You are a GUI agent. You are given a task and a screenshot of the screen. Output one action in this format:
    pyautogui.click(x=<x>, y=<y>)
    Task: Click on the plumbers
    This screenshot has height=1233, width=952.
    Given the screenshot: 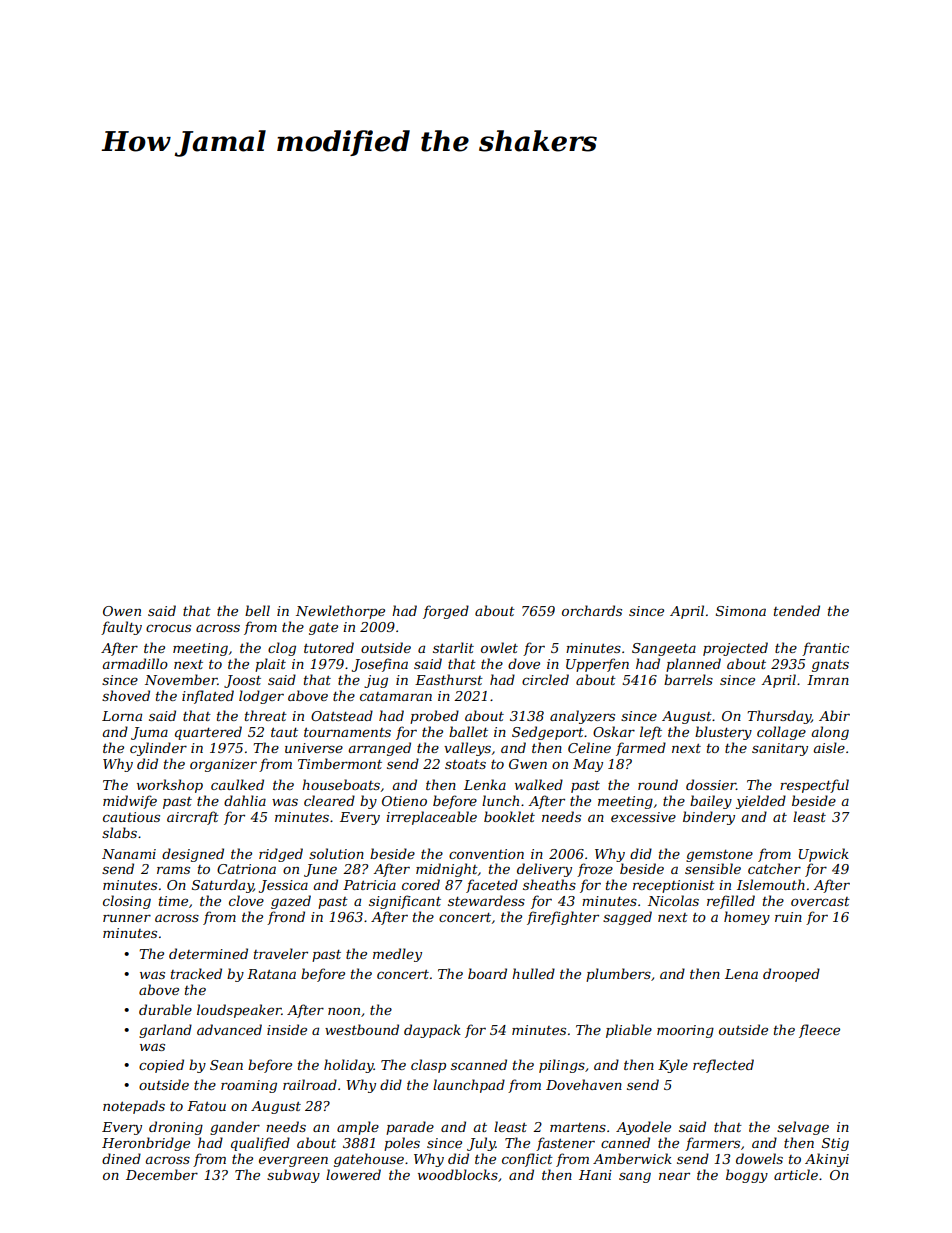 What is the action you would take?
    pyautogui.click(x=618, y=975)
